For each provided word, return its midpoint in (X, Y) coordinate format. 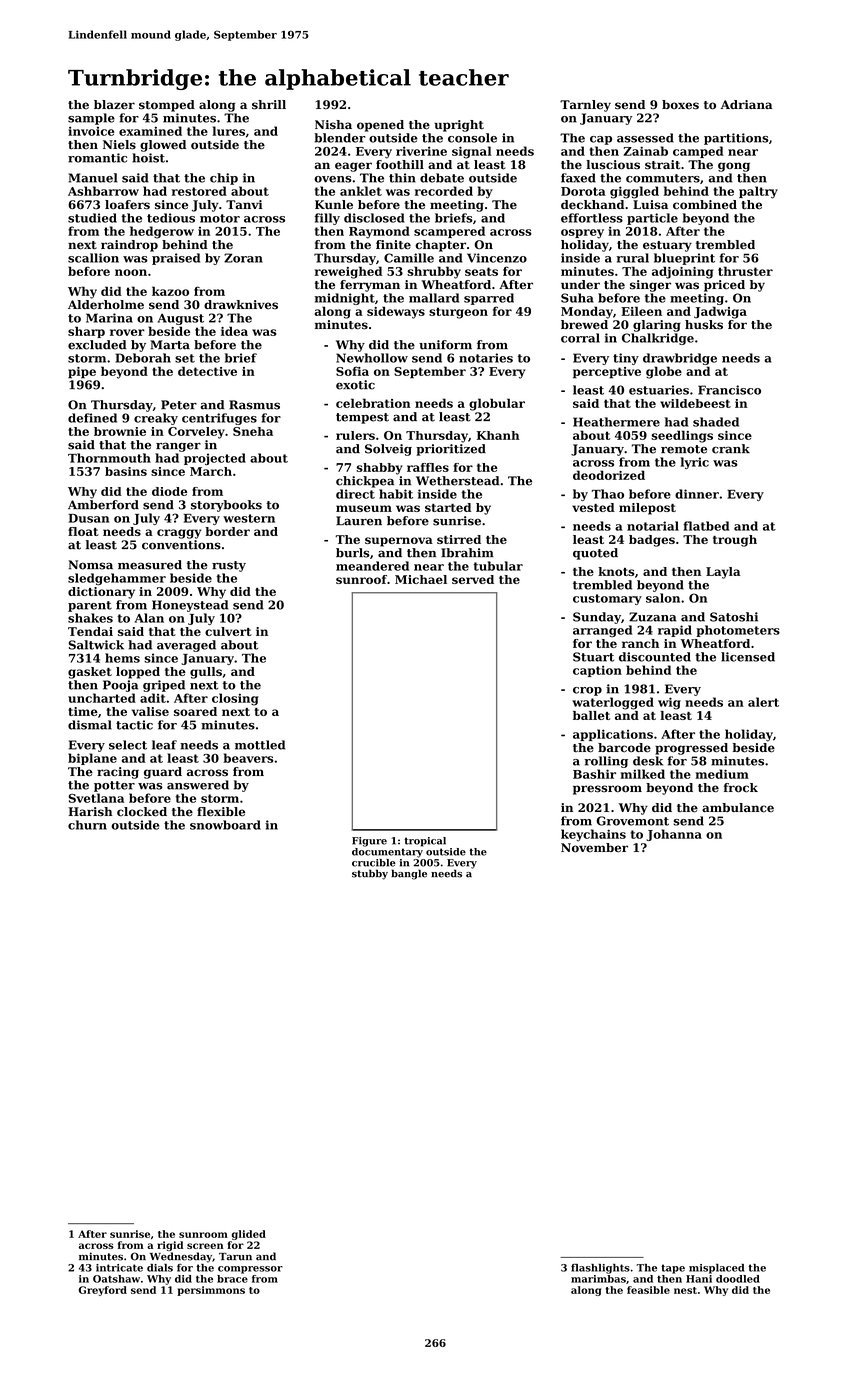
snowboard (225, 825)
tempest (362, 418)
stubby (370, 874)
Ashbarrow (103, 191)
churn (87, 825)
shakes (90, 618)
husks (704, 325)
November (594, 848)
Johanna (674, 835)
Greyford (103, 1291)
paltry (758, 192)
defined (92, 418)
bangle (409, 874)
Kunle (334, 204)
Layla (723, 573)
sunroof (361, 579)
